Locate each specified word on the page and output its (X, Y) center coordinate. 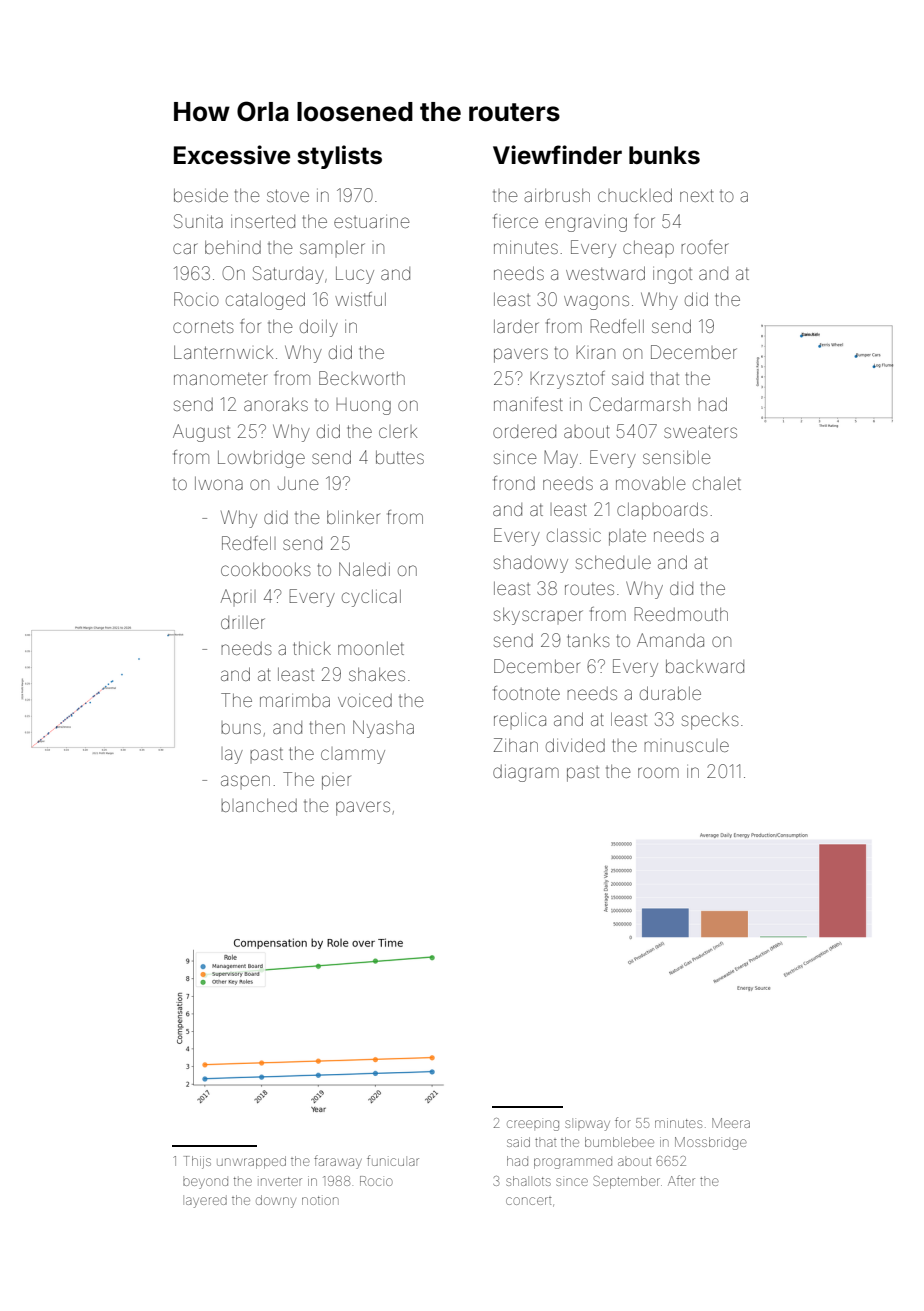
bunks (664, 155)
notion (320, 1200)
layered (206, 1202)
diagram (526, 773)
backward (705, 666)
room (658, 772)
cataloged (265, 301)
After (681, 1180)
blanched (259, 805)
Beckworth (362, 378)
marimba (295, 700)
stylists (339, 157)
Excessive (232, 155)
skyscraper (538, 616)
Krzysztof (567, 380)
